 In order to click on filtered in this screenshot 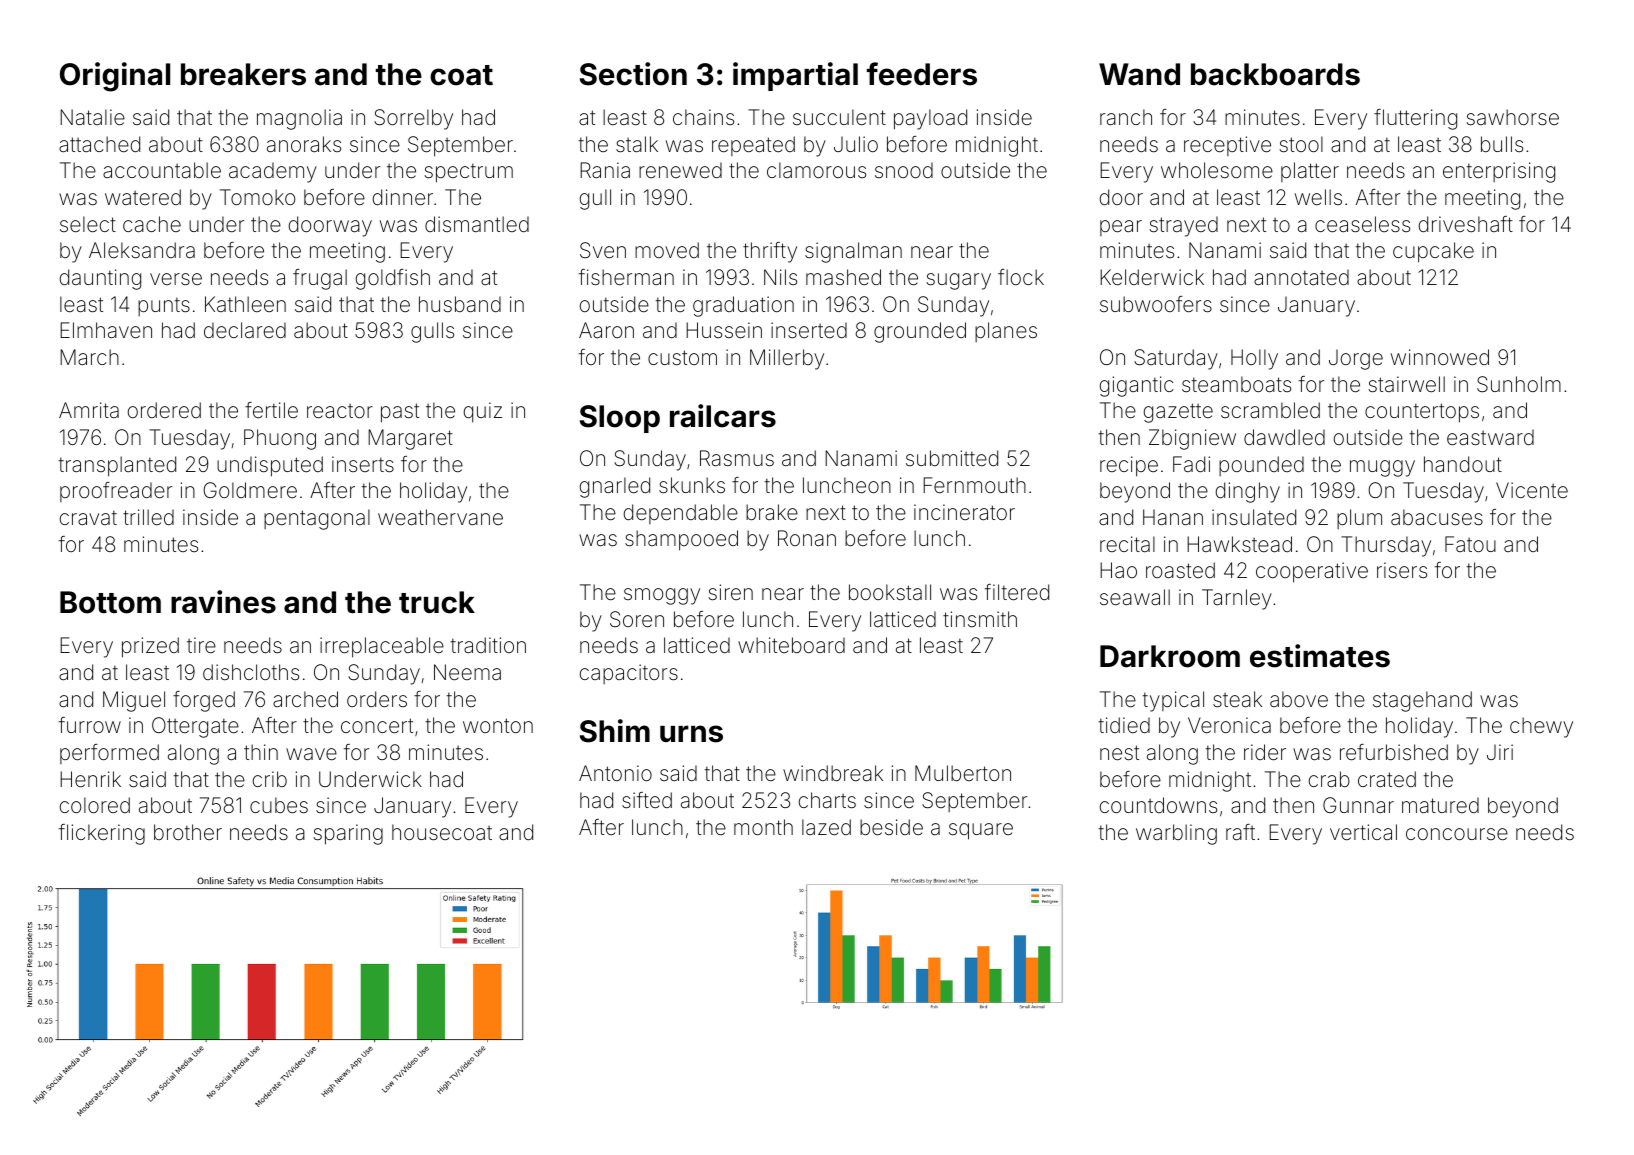, I will do `click(1017, 592)`.
